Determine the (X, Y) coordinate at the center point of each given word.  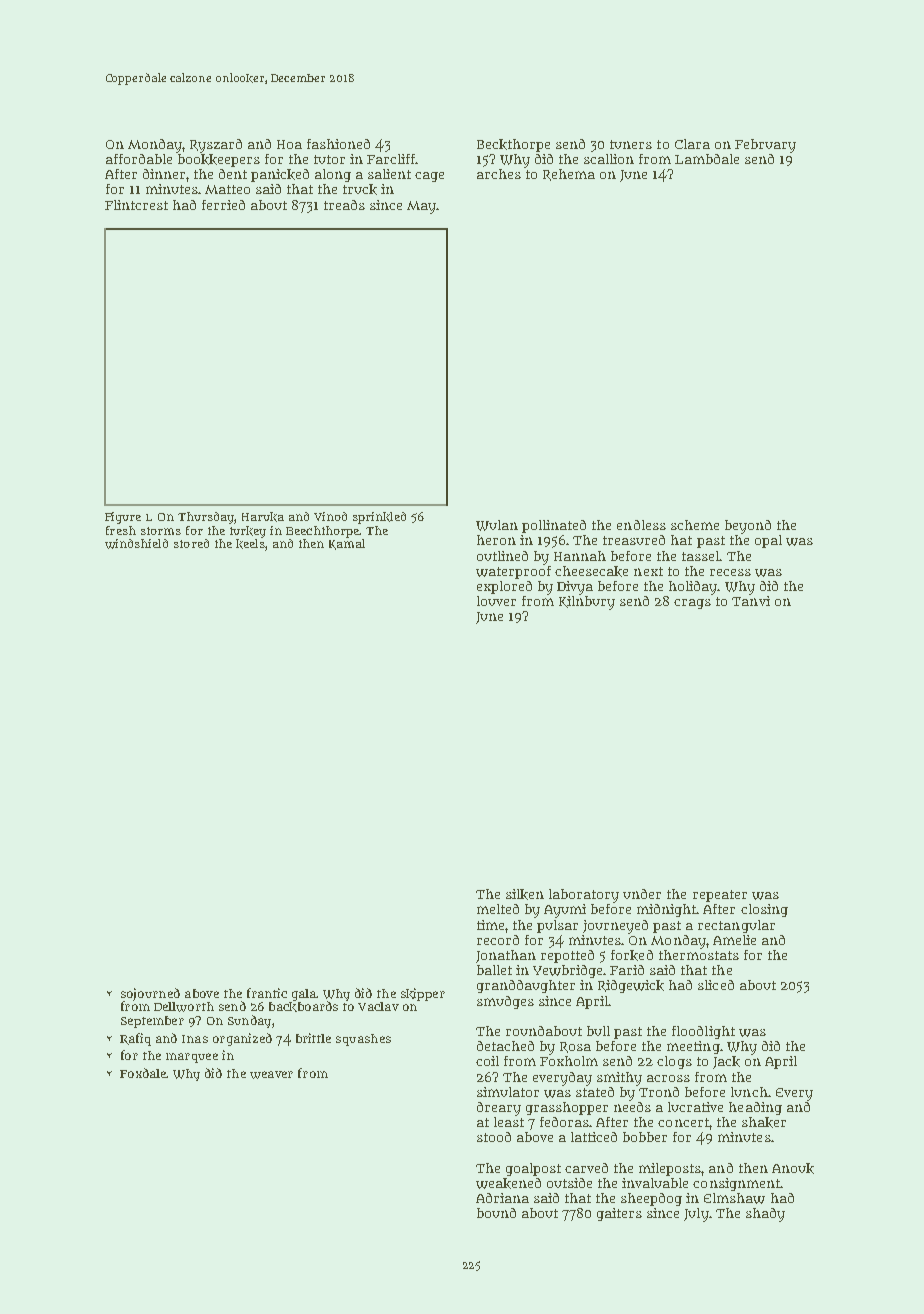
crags (692, 604)
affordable (139, 159)
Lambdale (707, 159)
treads (344, 205)
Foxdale (143, 1073)
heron (496, 540)
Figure (123, 518)
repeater (720, 896)
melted (498, 909)
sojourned (150, 994)
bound (496, 1213)
